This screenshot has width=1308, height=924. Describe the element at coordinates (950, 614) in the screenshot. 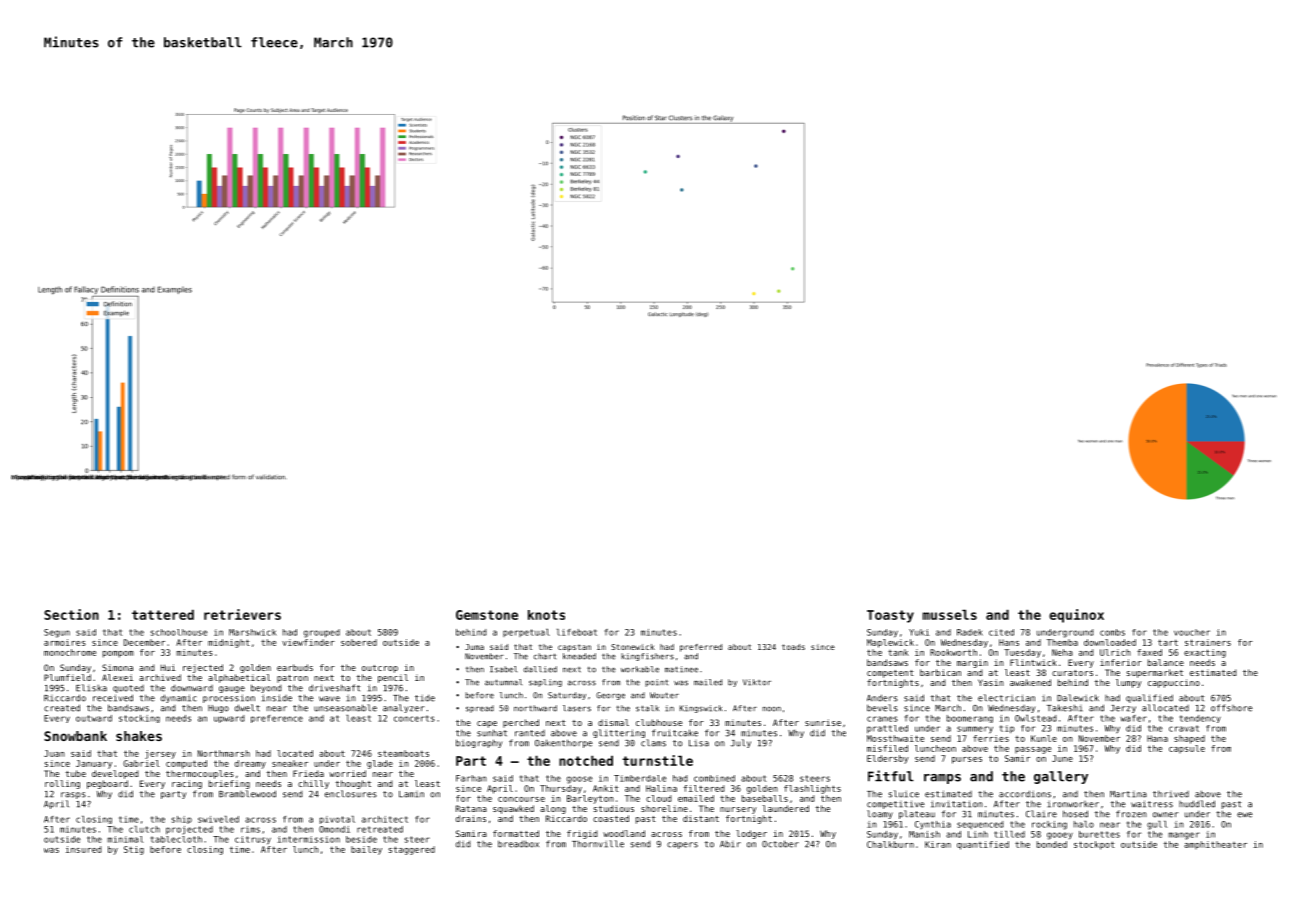

I see `mussels` at that location.
